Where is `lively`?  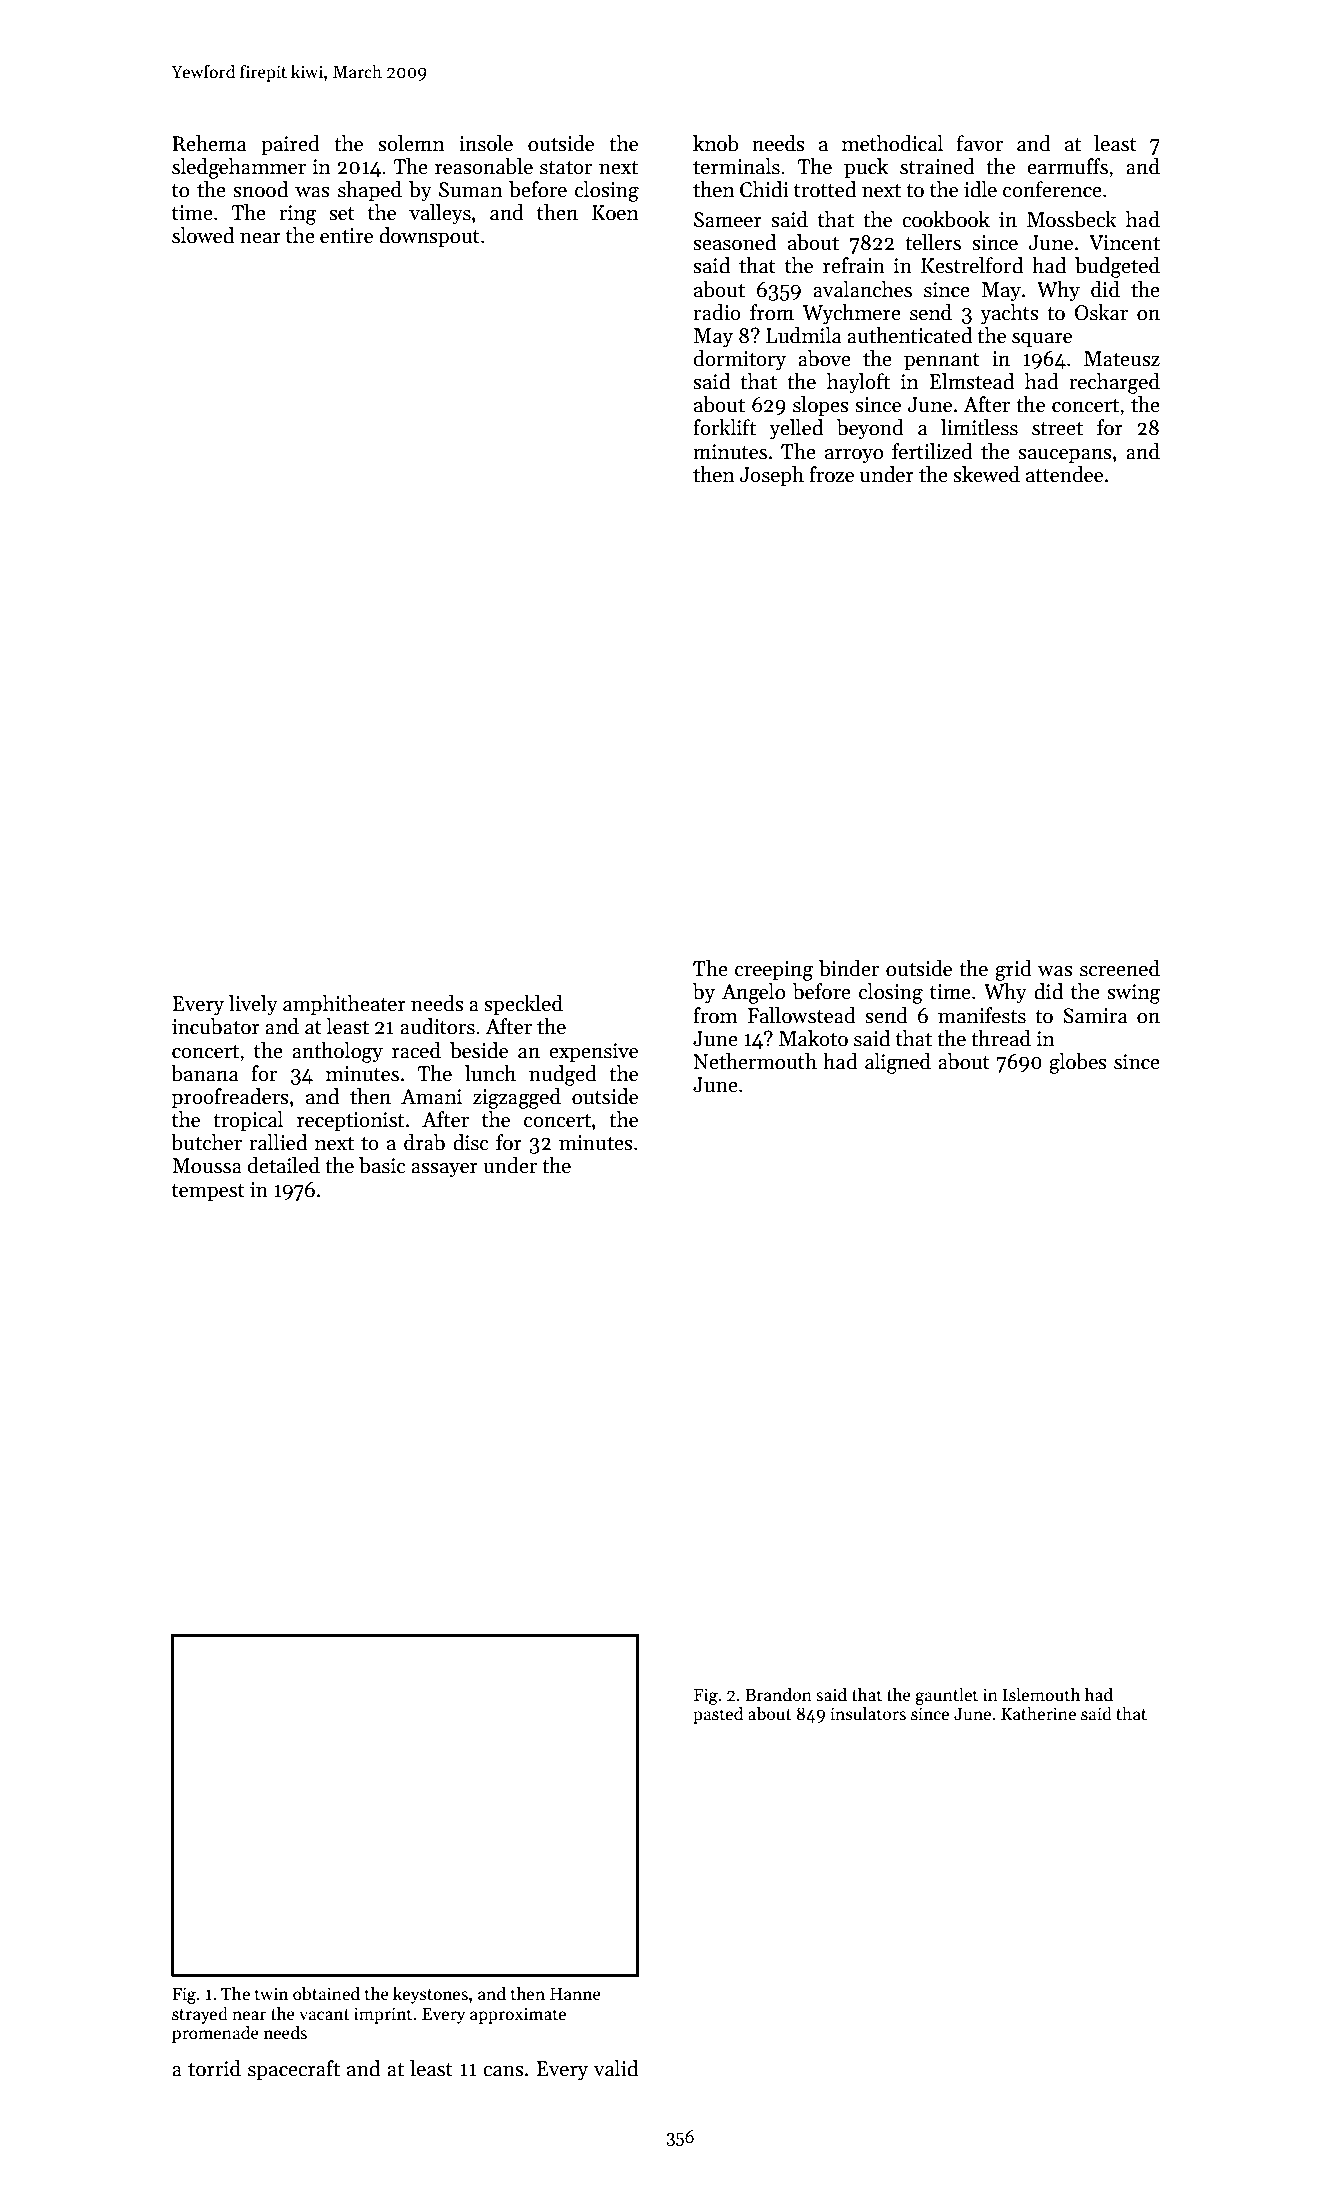
lively is located at coordinates (253, 1005).
